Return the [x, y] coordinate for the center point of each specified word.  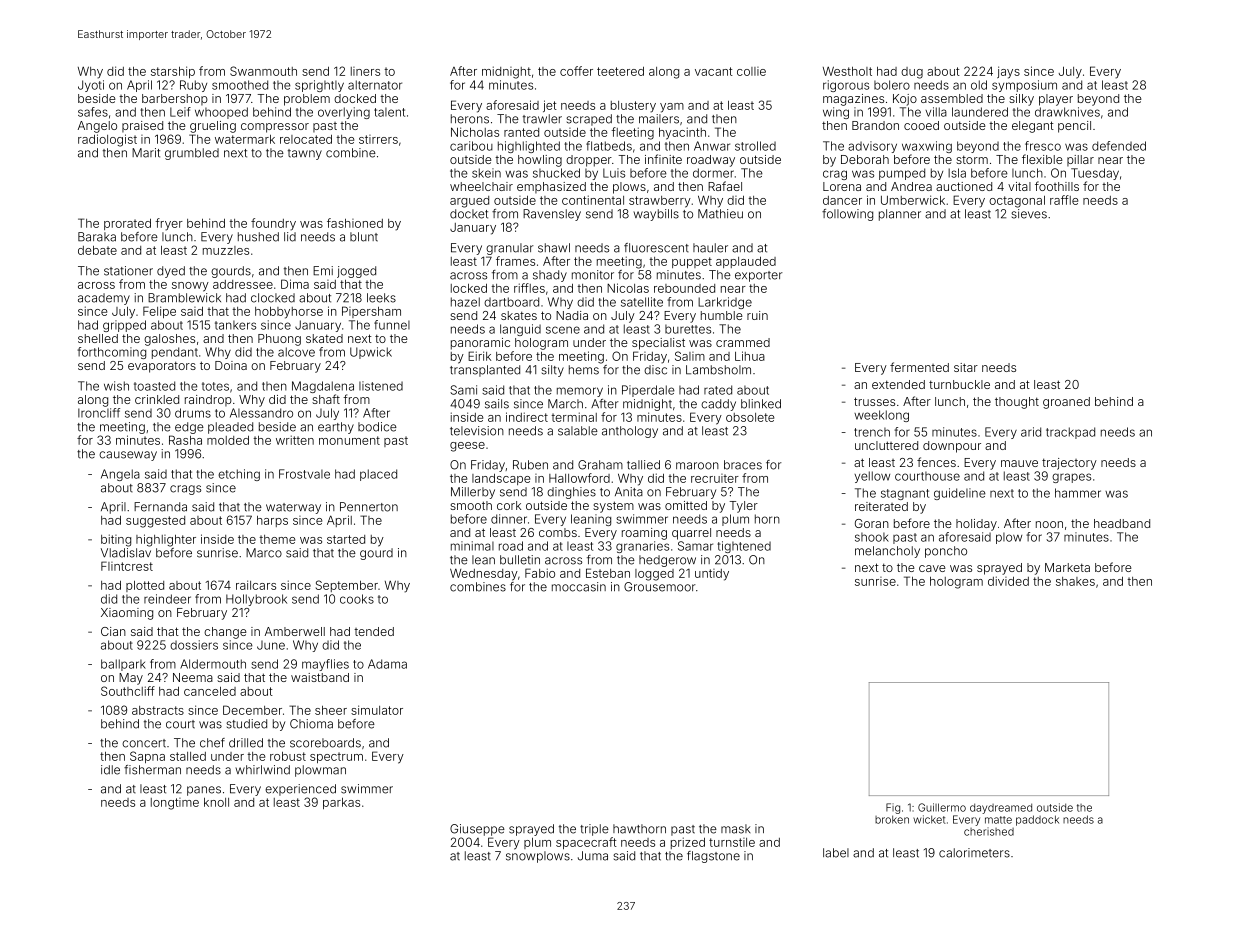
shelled [98, 338]
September [347, 586]
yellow [872, 477]
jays [1008, 72]
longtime [175, 804]
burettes [688, 329]
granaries [642, 547]
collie [751, 71]
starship [173, 72]
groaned [1066, 403]
